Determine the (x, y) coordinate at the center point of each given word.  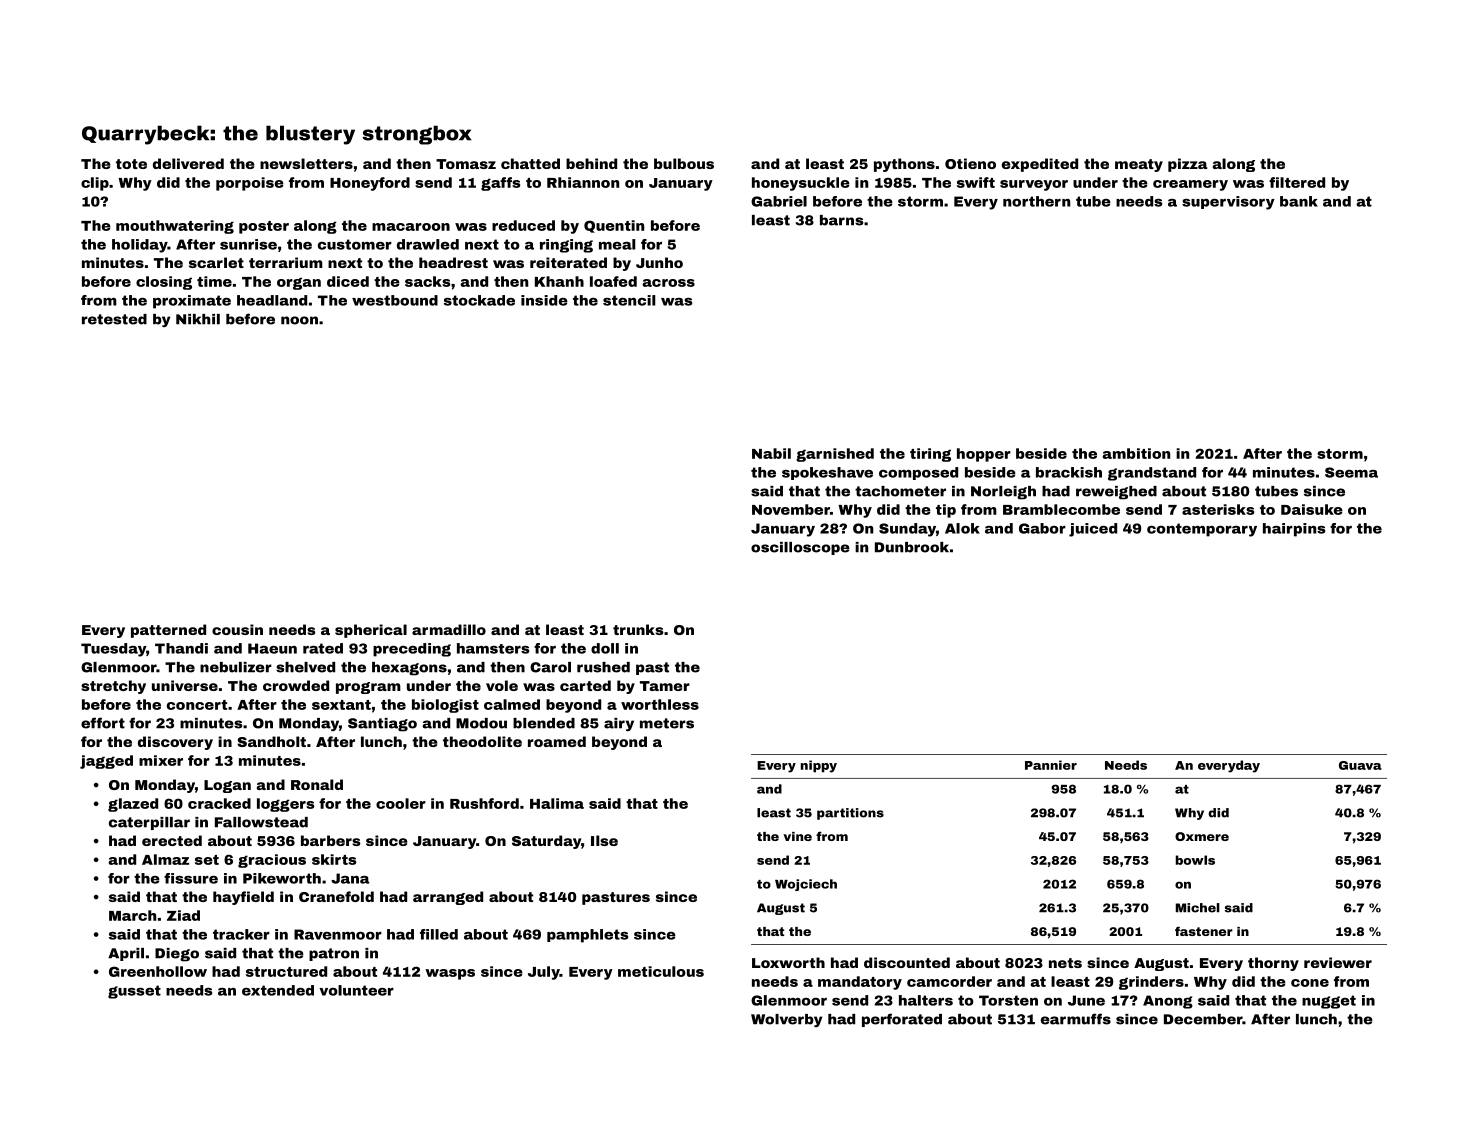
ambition (1136, 453)
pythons (904, 165)
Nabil (771, 453)
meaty (1139, 165)
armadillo (449, 629)
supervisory (1228, 203)
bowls (1195, 860)
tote (131, 164)
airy (619, 724)
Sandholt (271, 741)
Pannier (1051, 765)
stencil (629, 300)
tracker (241, 934)
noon (299, 320)
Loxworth (788, 962)
